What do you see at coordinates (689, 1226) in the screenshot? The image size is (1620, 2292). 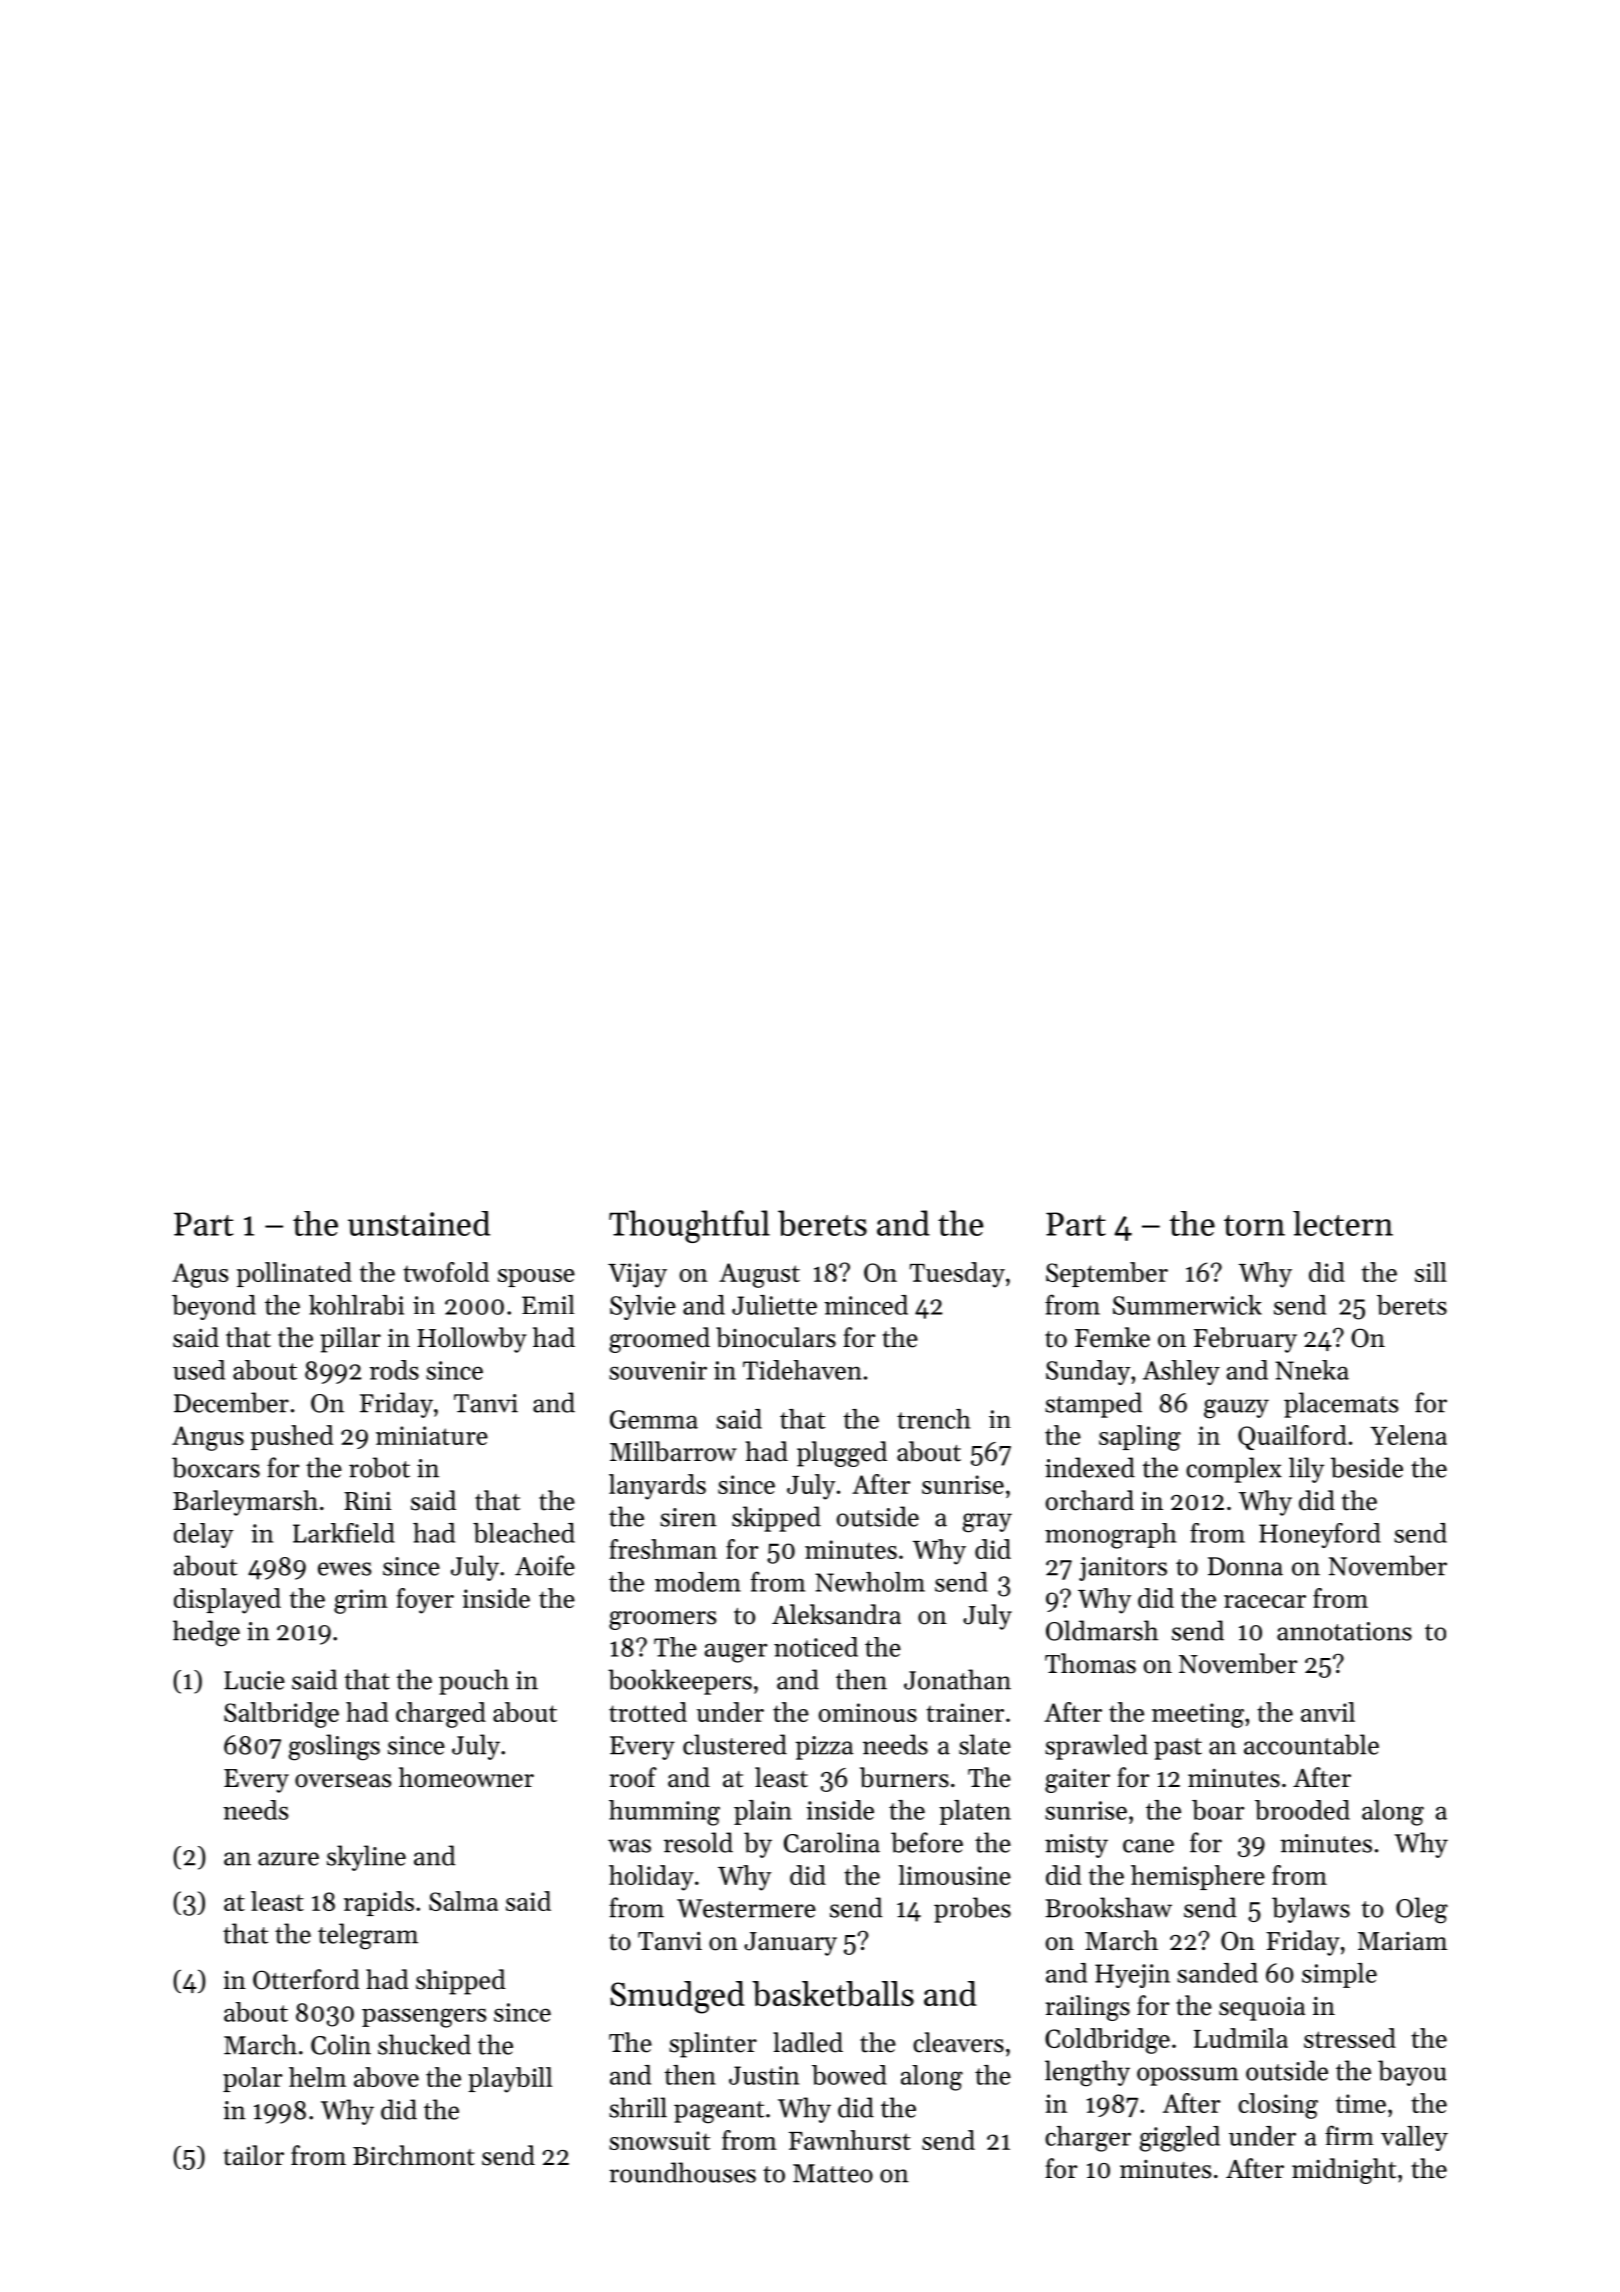 I see `Thoughtful` at bounding box center [689, 1226].
